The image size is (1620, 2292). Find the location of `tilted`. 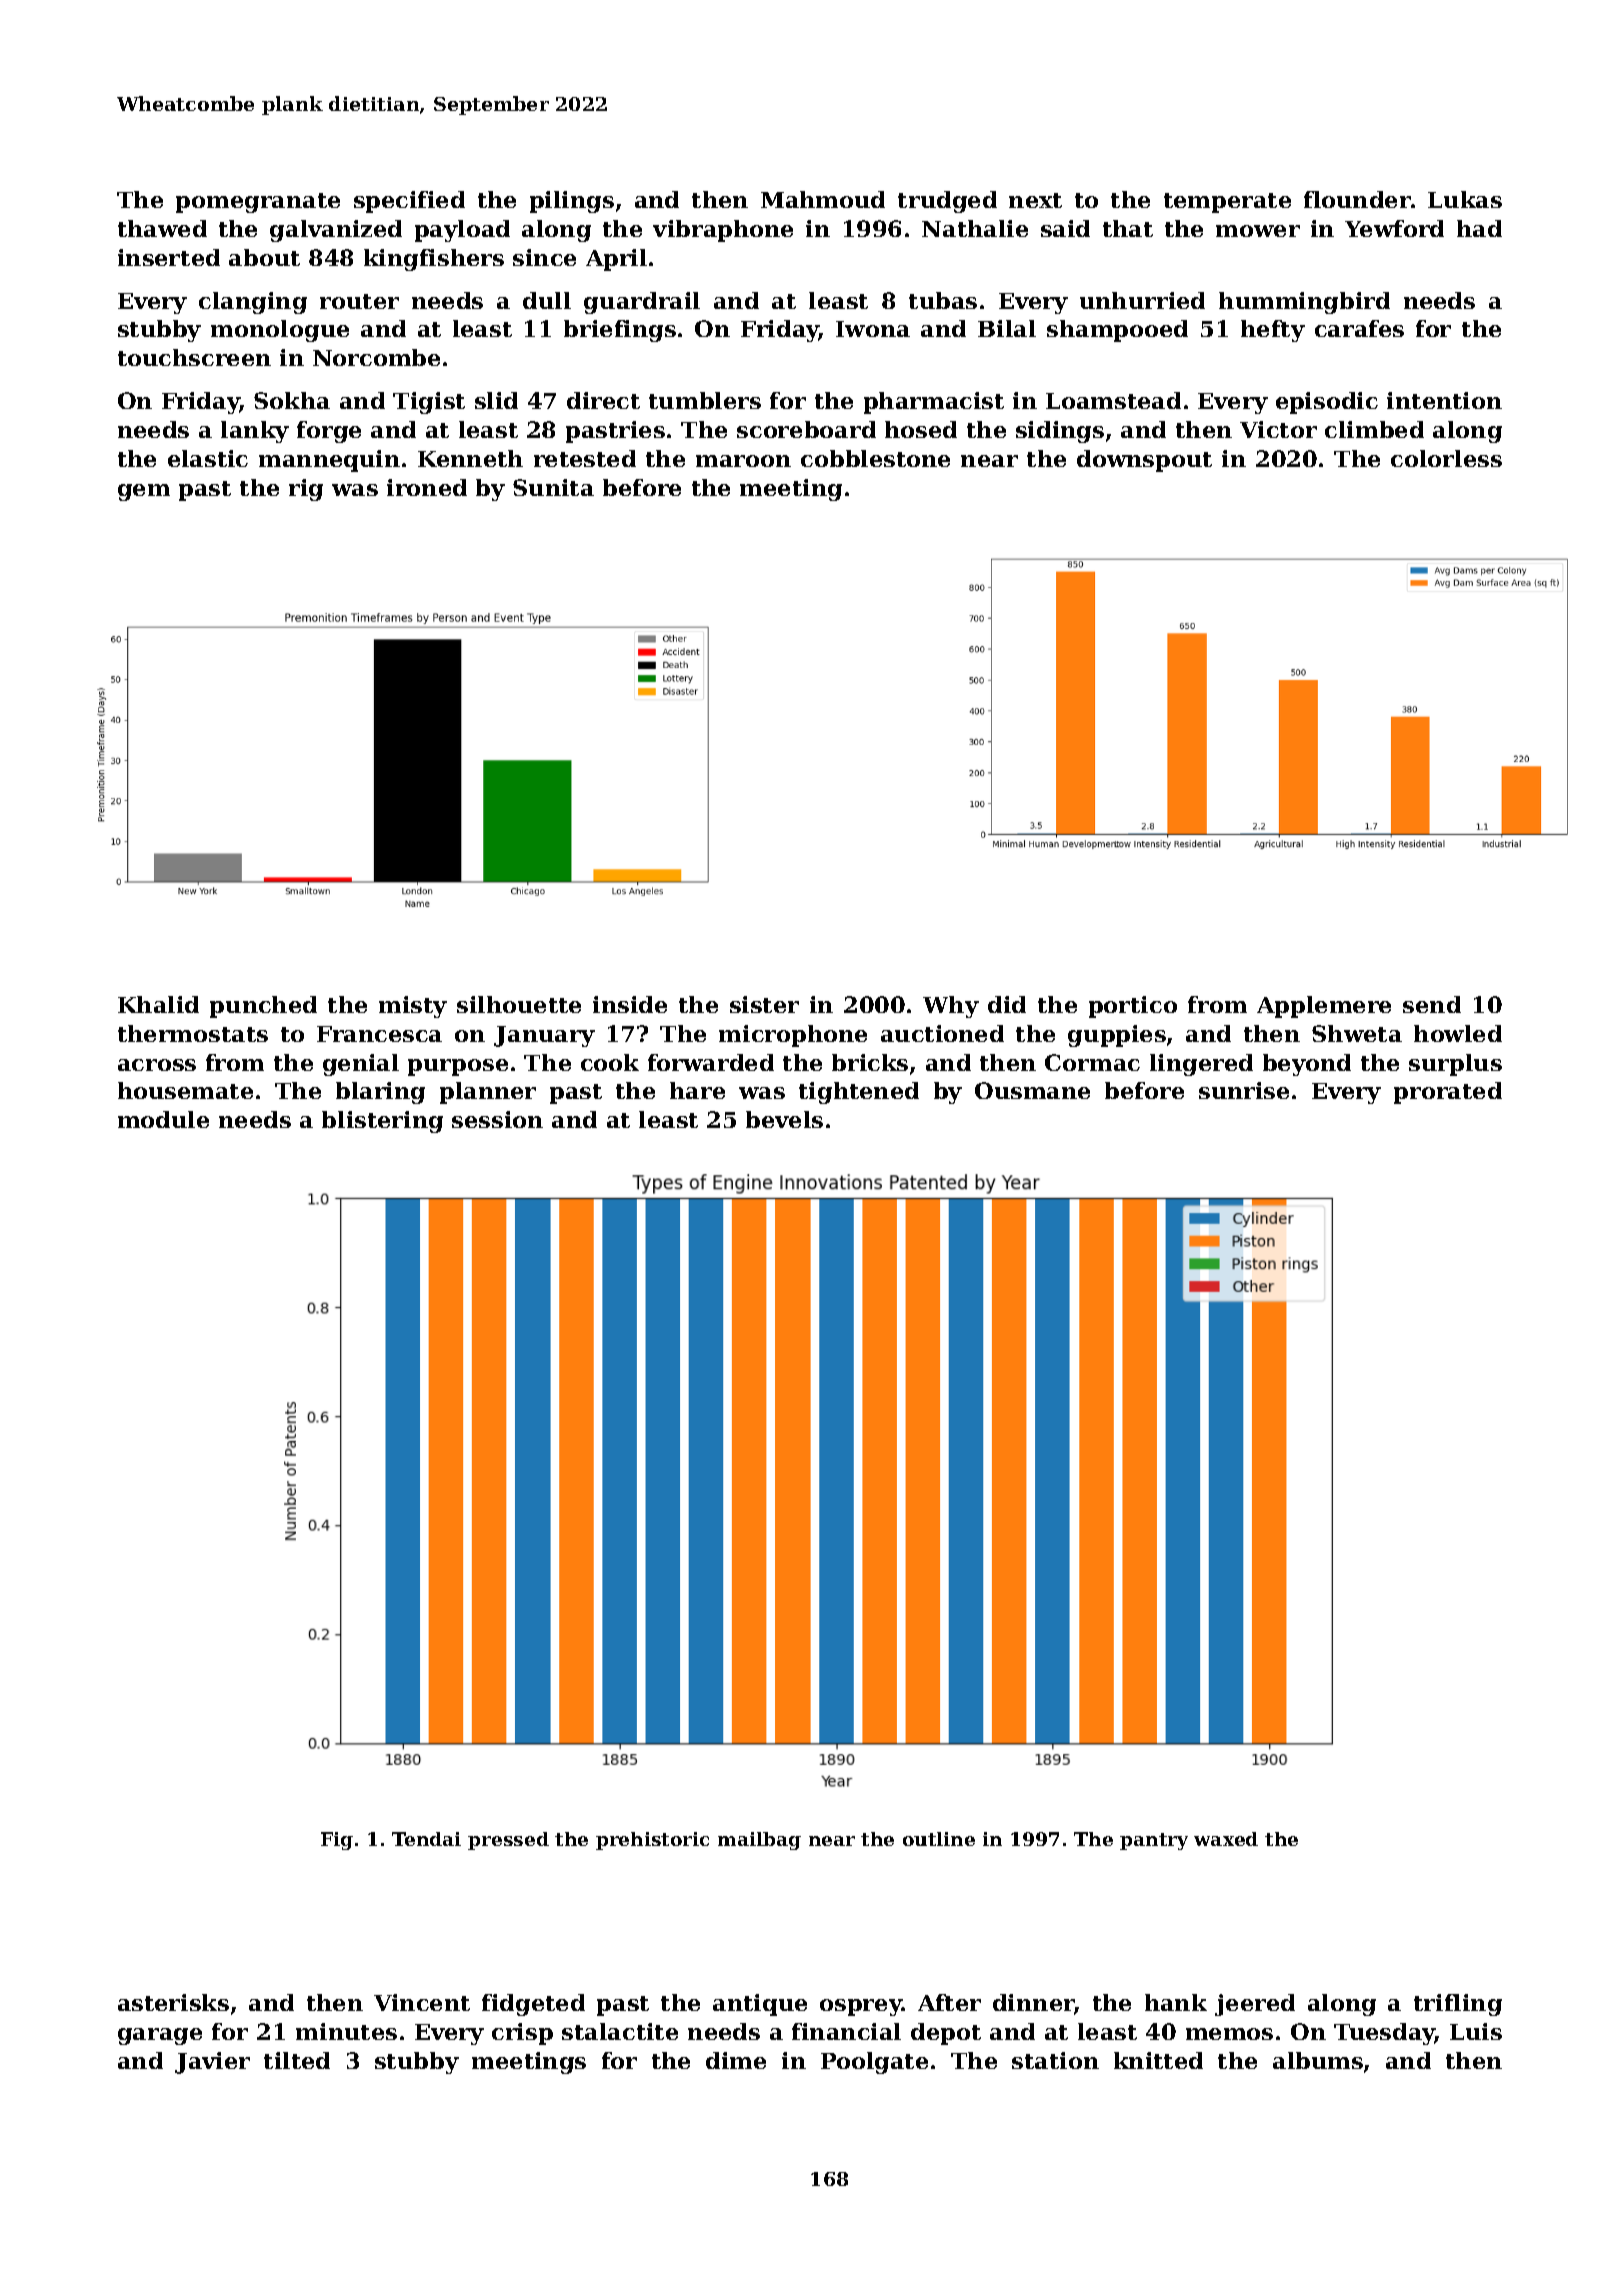

tilted is located at coordinates (297, 2060).
